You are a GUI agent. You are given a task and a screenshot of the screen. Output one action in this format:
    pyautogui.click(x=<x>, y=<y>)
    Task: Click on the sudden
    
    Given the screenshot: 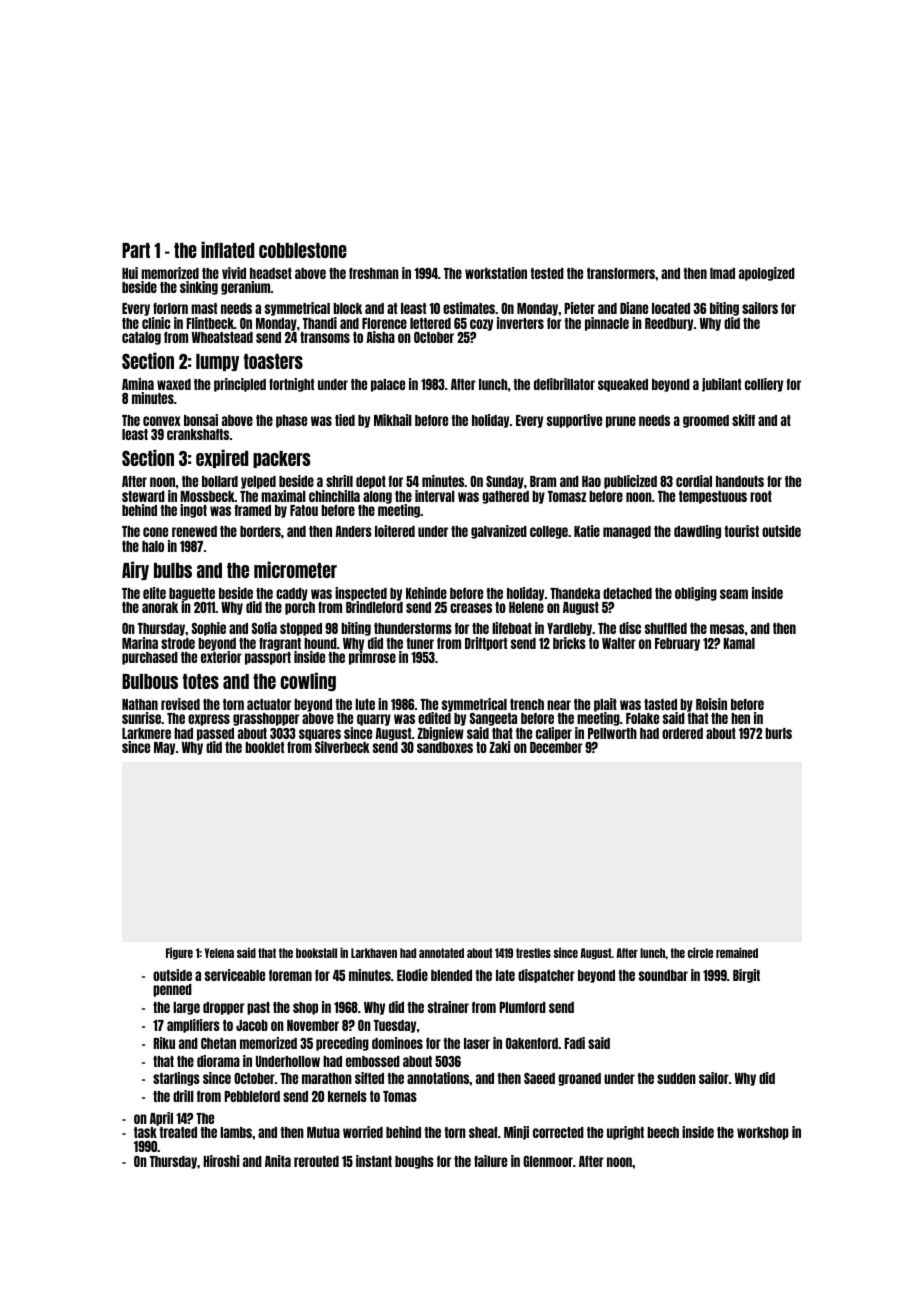 What is the action you would take?
    pyautogui.click(x=676, y=1078)
